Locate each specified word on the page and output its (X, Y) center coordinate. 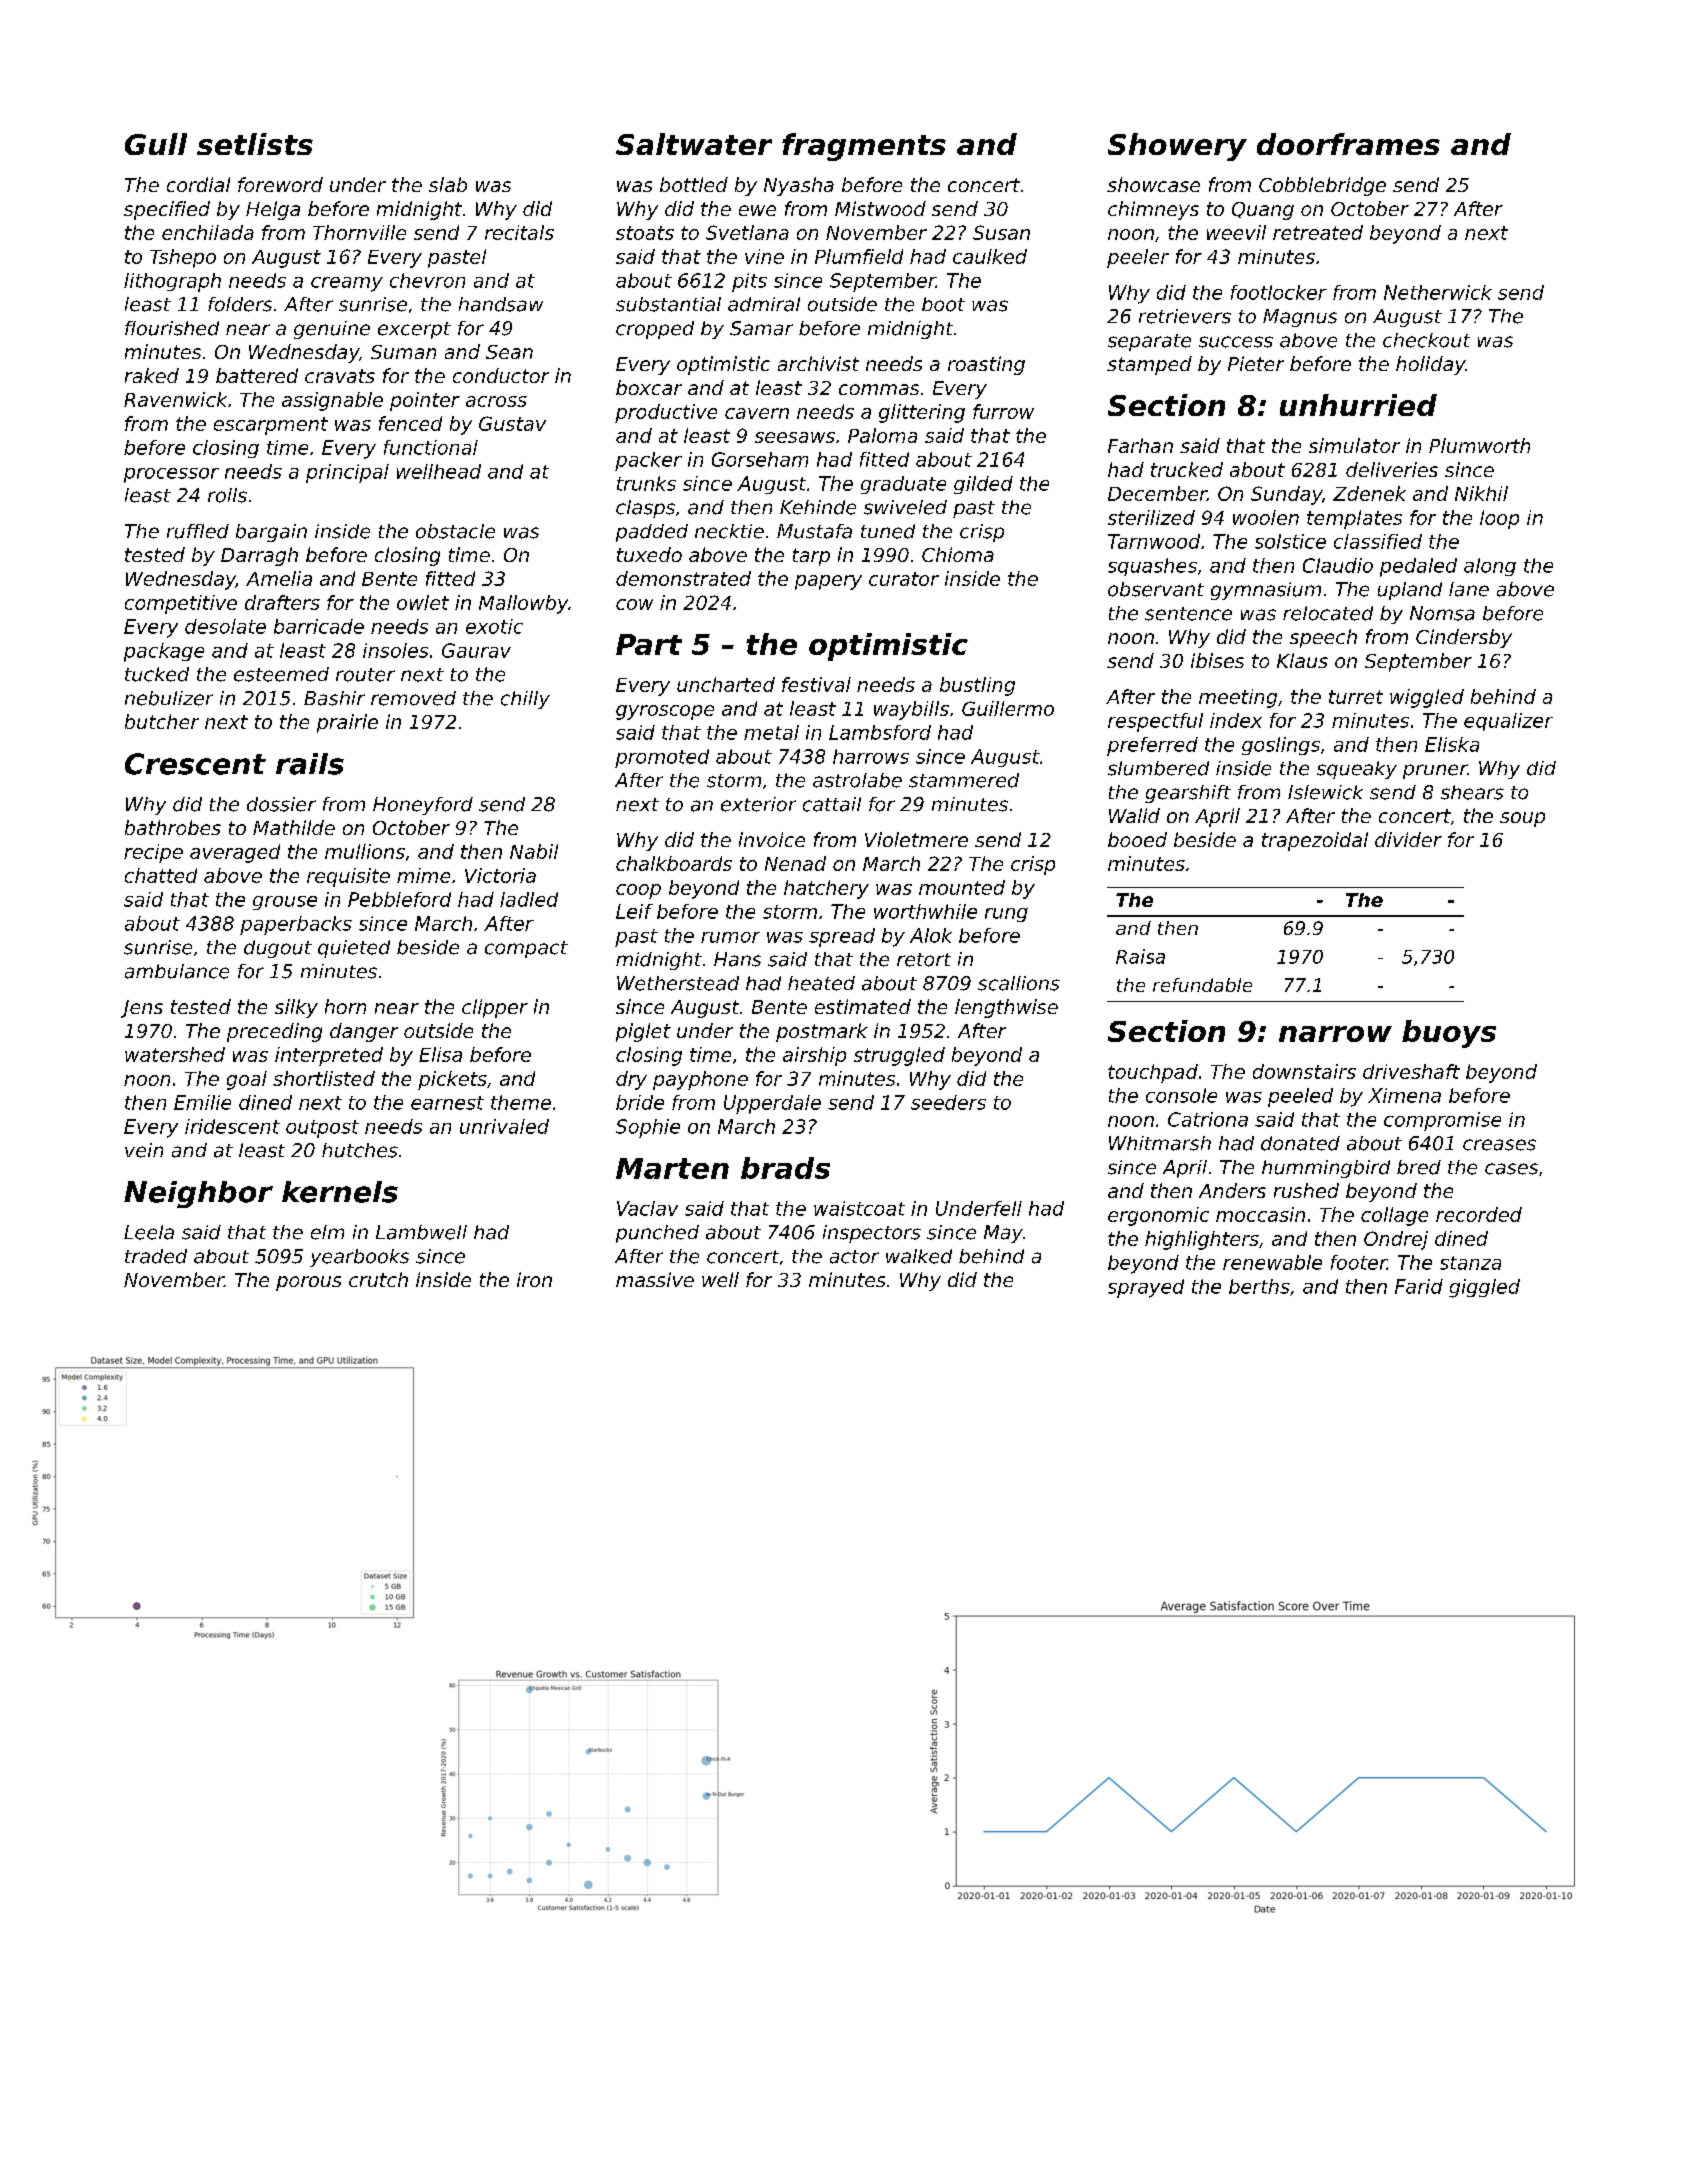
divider (1408, 839)
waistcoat (859, 1208)
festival (816, 684)
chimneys (1153, 210)
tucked (157, 674)
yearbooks (359, 1258)
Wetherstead (678, 983)
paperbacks (296, 925)
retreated (1318, 232)
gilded (983, 485)
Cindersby (1464, 638)
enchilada (208, 232)
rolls (227, 495)
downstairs (1304, 1071)
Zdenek (1369, 493)
